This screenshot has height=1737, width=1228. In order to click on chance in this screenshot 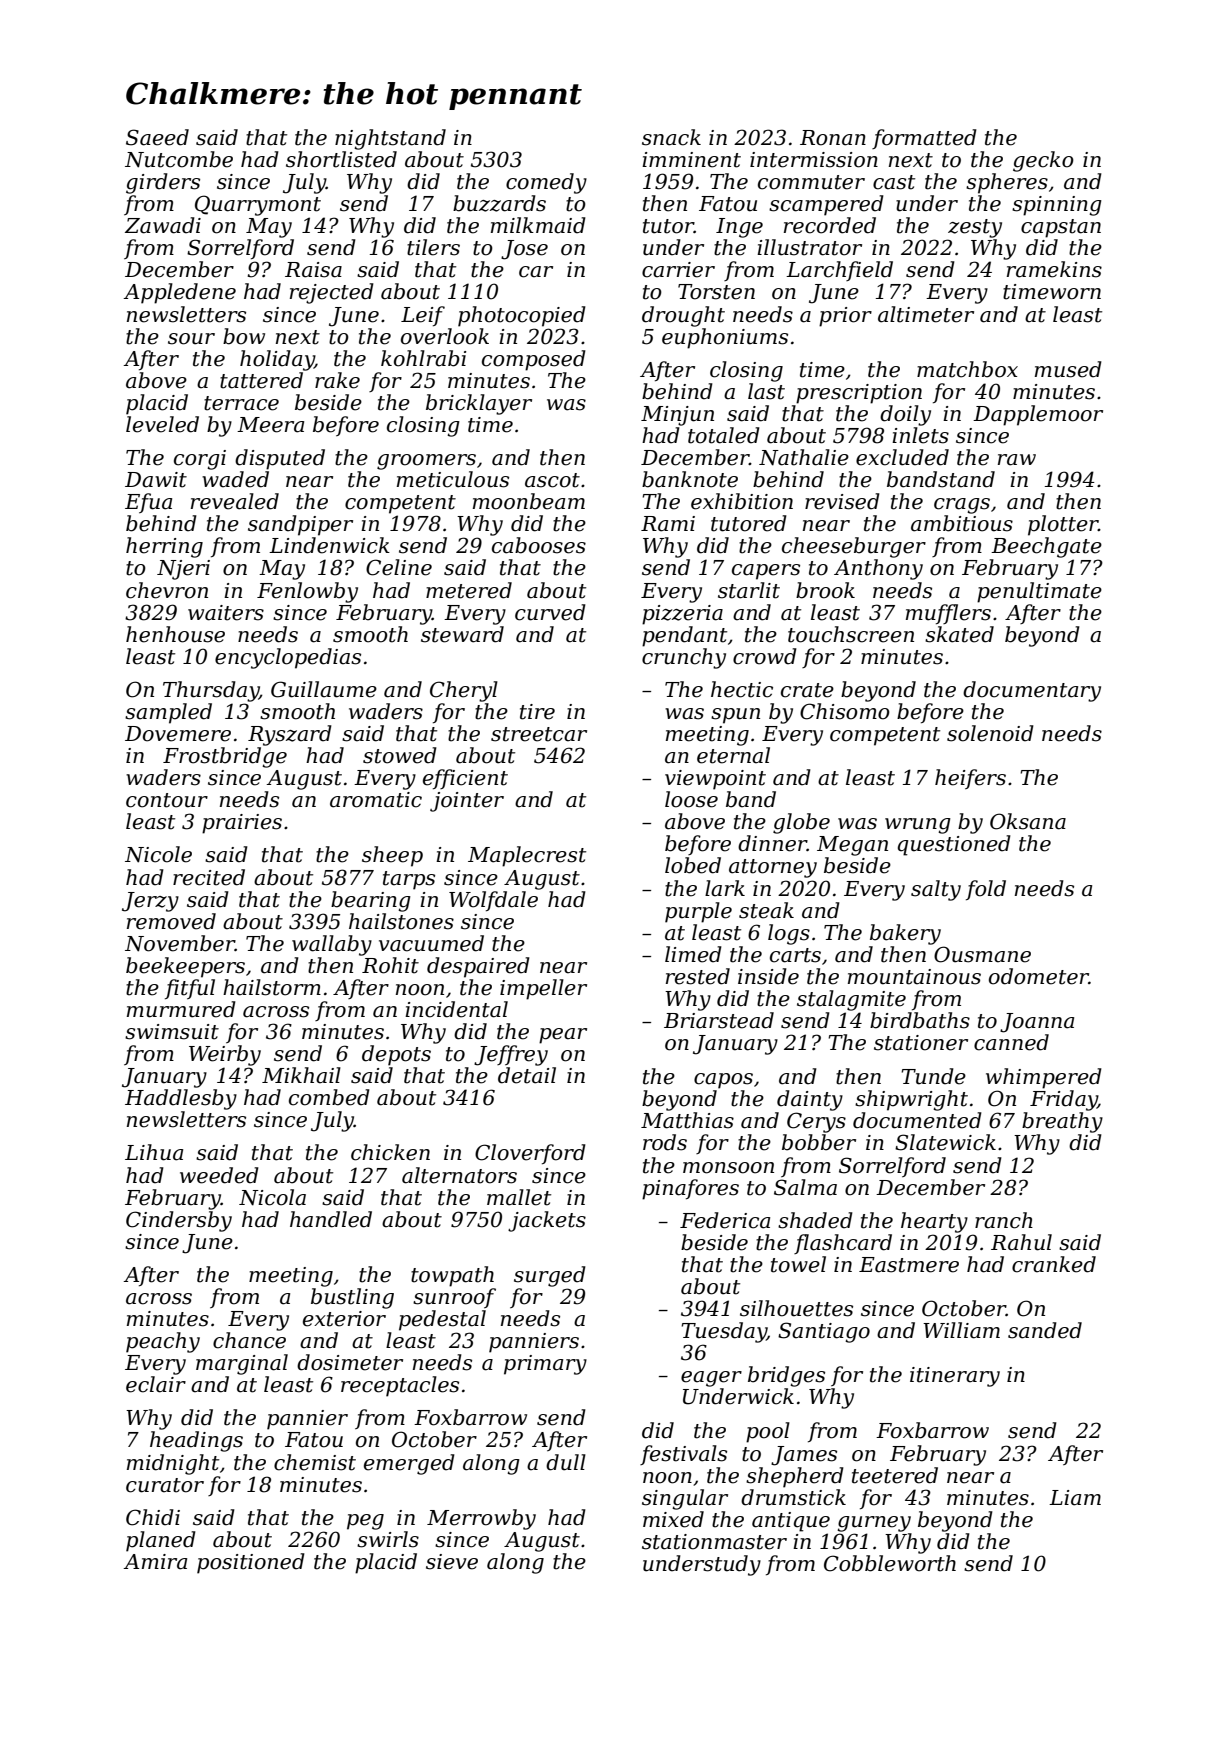, I will do `click(249, 1340)`.
